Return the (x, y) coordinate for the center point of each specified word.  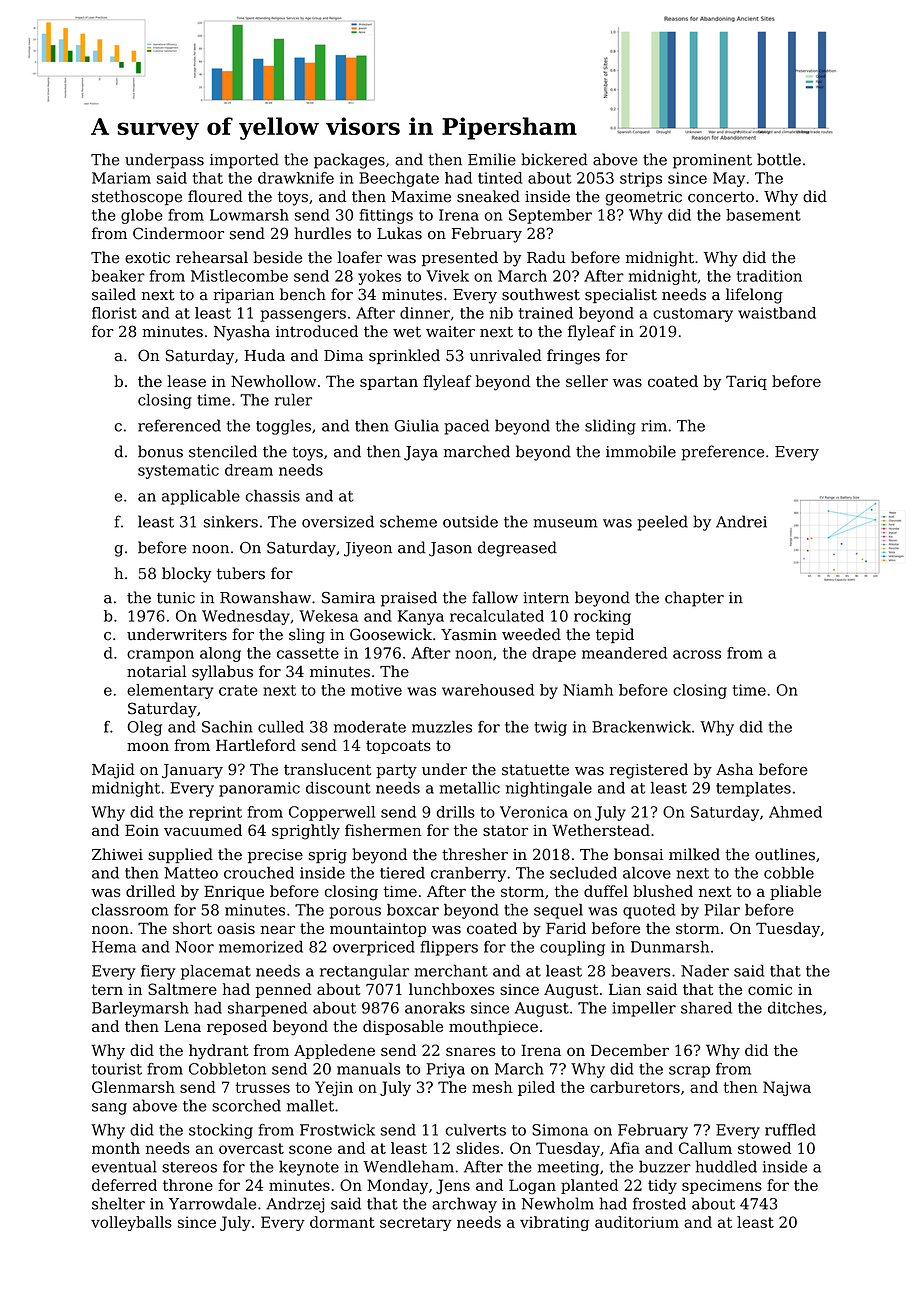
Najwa (787, 1088)
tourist (117, 1069)
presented (460, 258)
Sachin (227, 727)
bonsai (639, 854)
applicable (201, 497)
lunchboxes (451, 989)
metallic (470, 788)
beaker (118, 276)
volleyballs (131, 1223)
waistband (777, 313)
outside (470, 521)
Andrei (741, 521)
